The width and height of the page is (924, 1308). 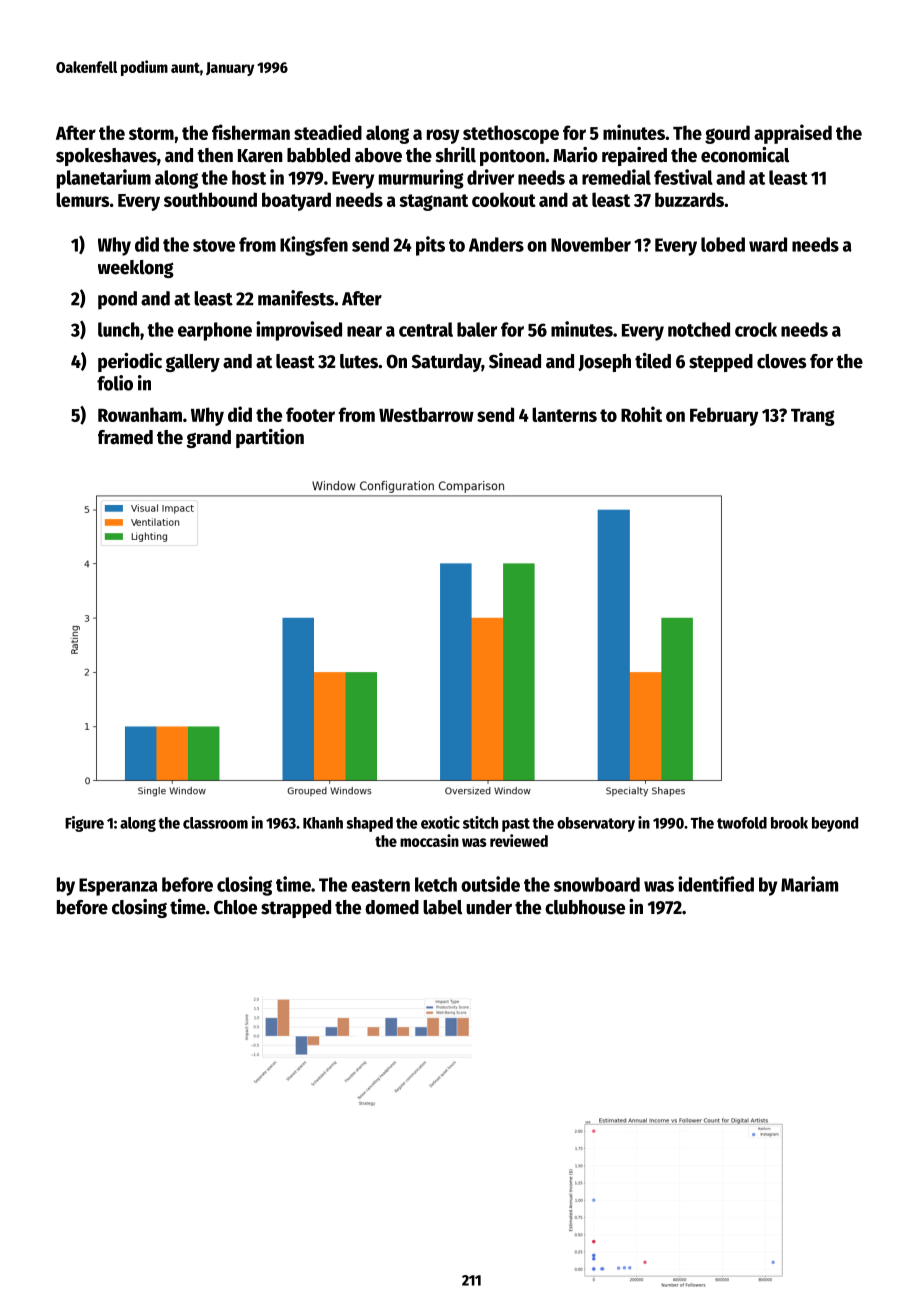 I want to click on lemurs, so click(x=82, y=199).
